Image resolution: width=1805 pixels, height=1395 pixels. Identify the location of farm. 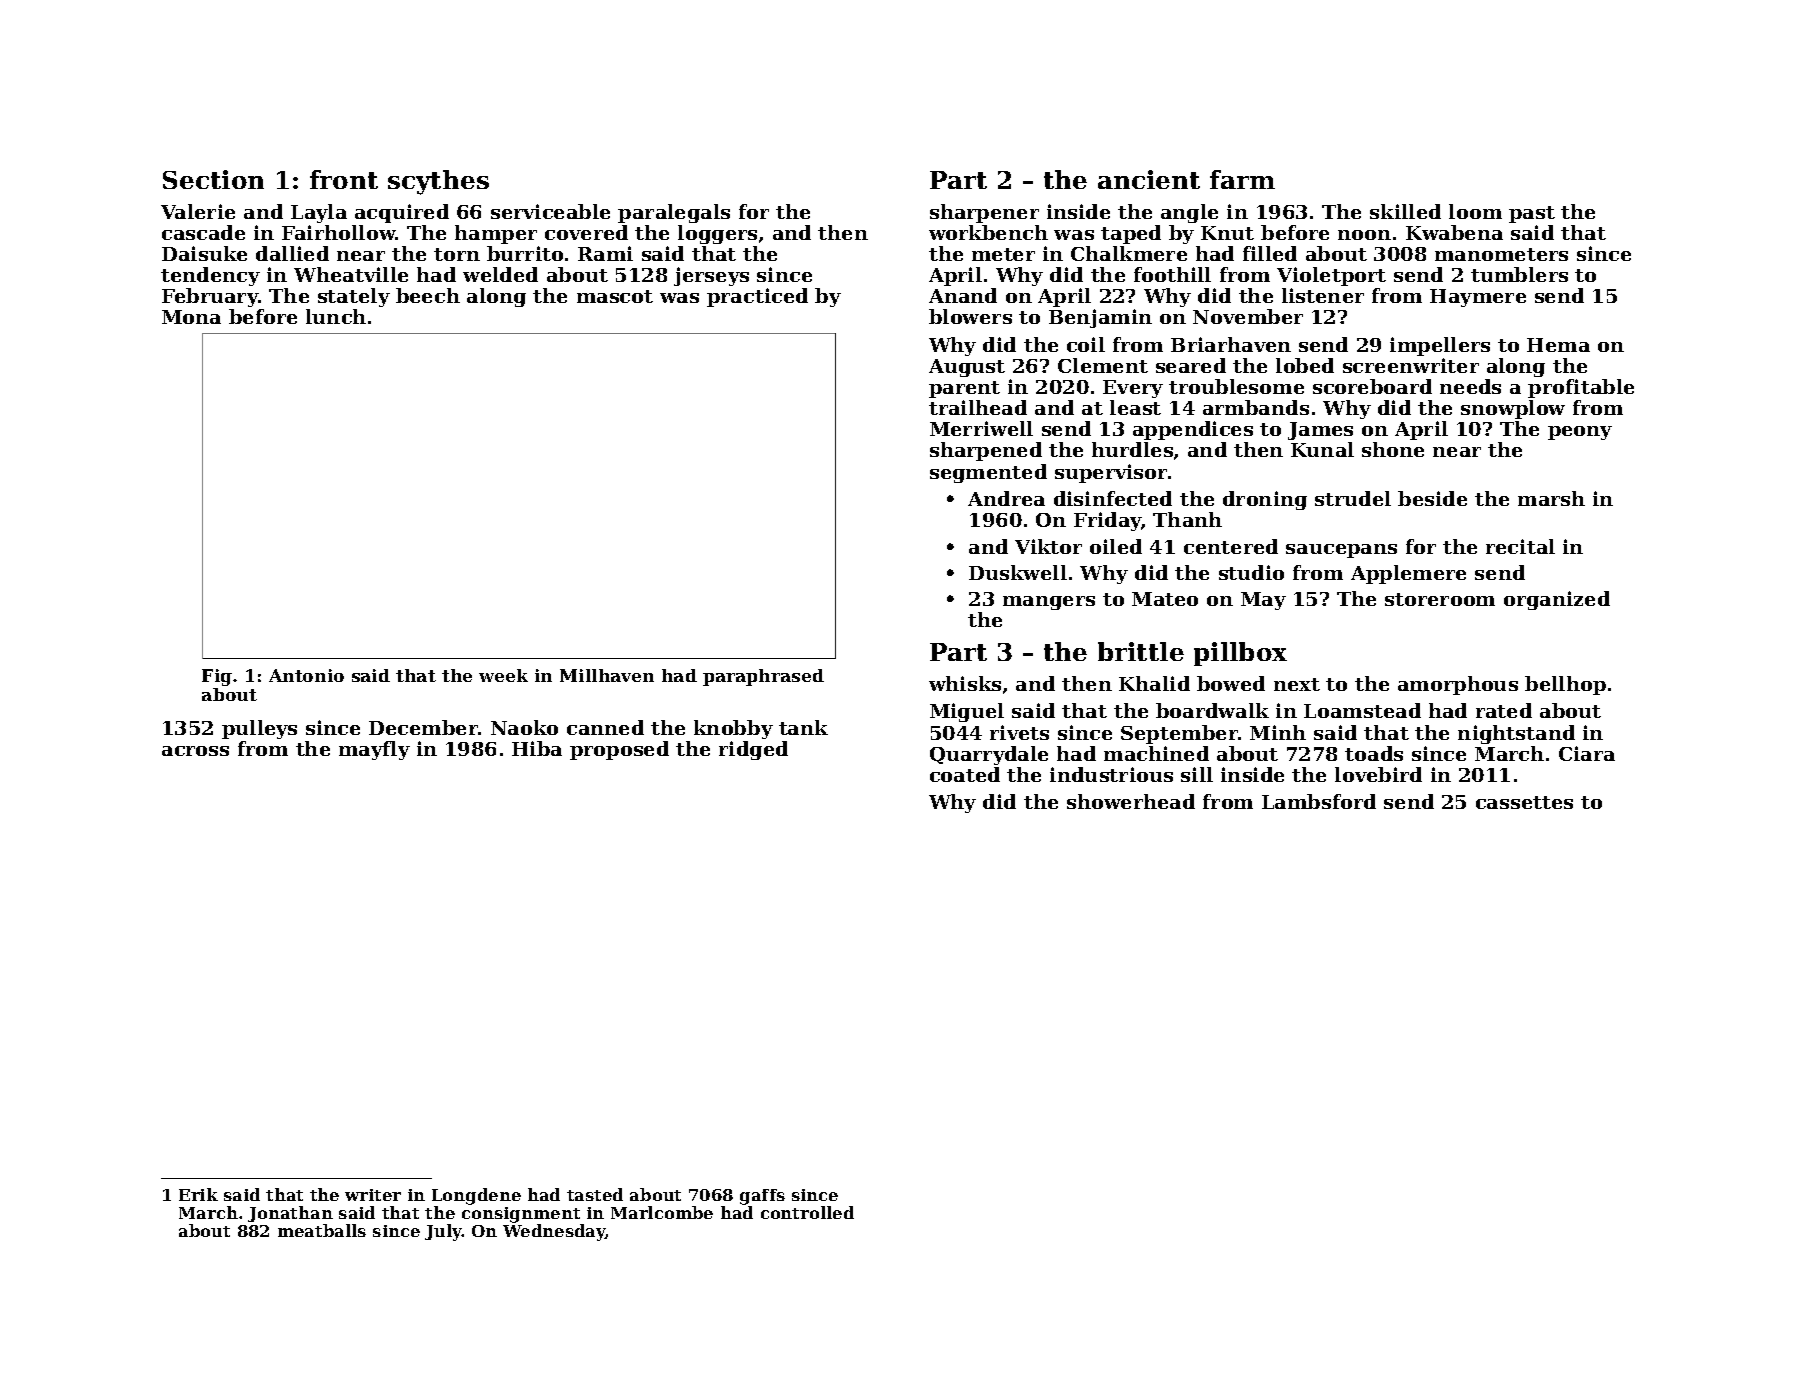
(1242, 179).
